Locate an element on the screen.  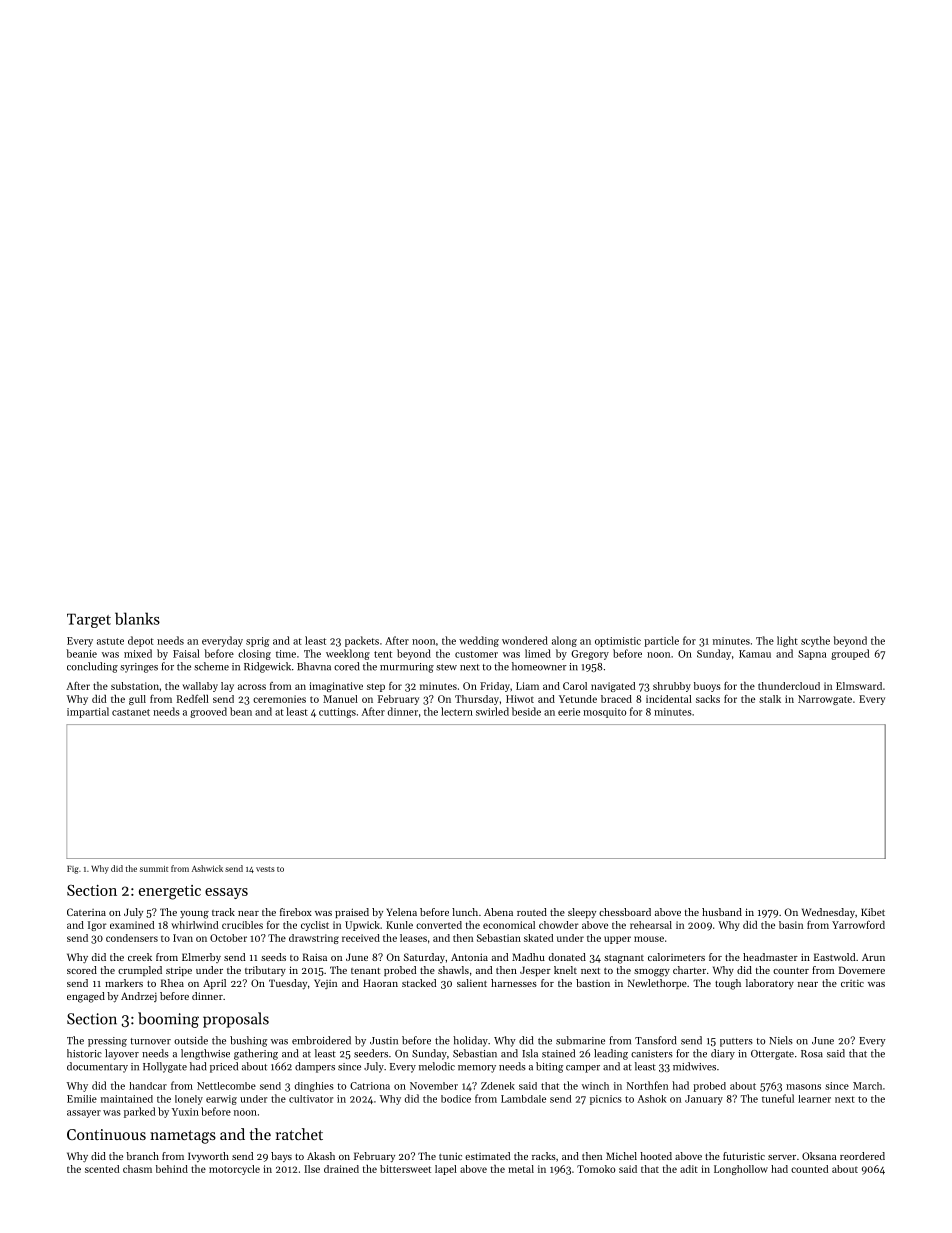
castanet is located at coordinates (131, 712).
